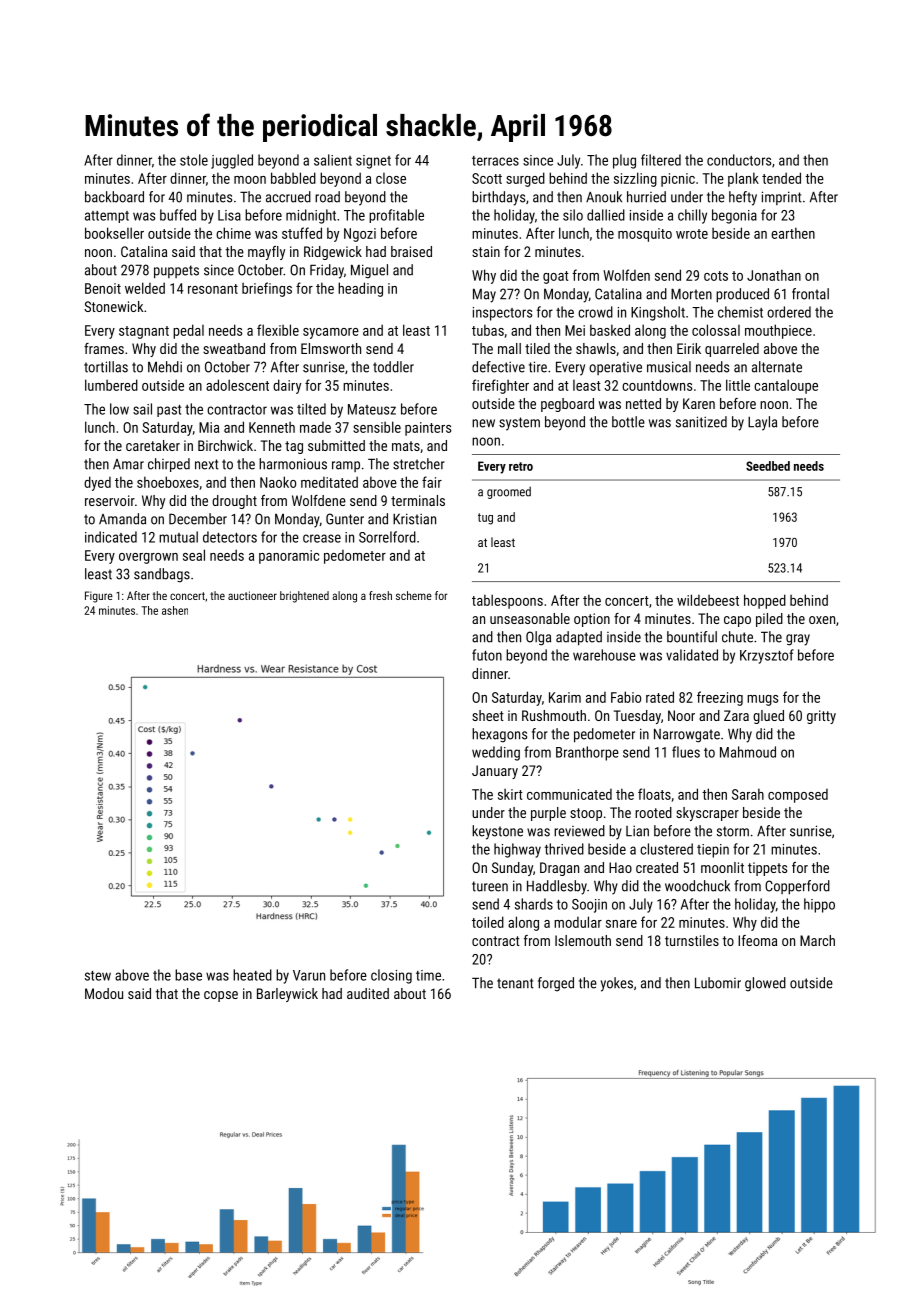  Describe the element at coordinates (733, 831) in the screenshot. I see `storm` at that location.
